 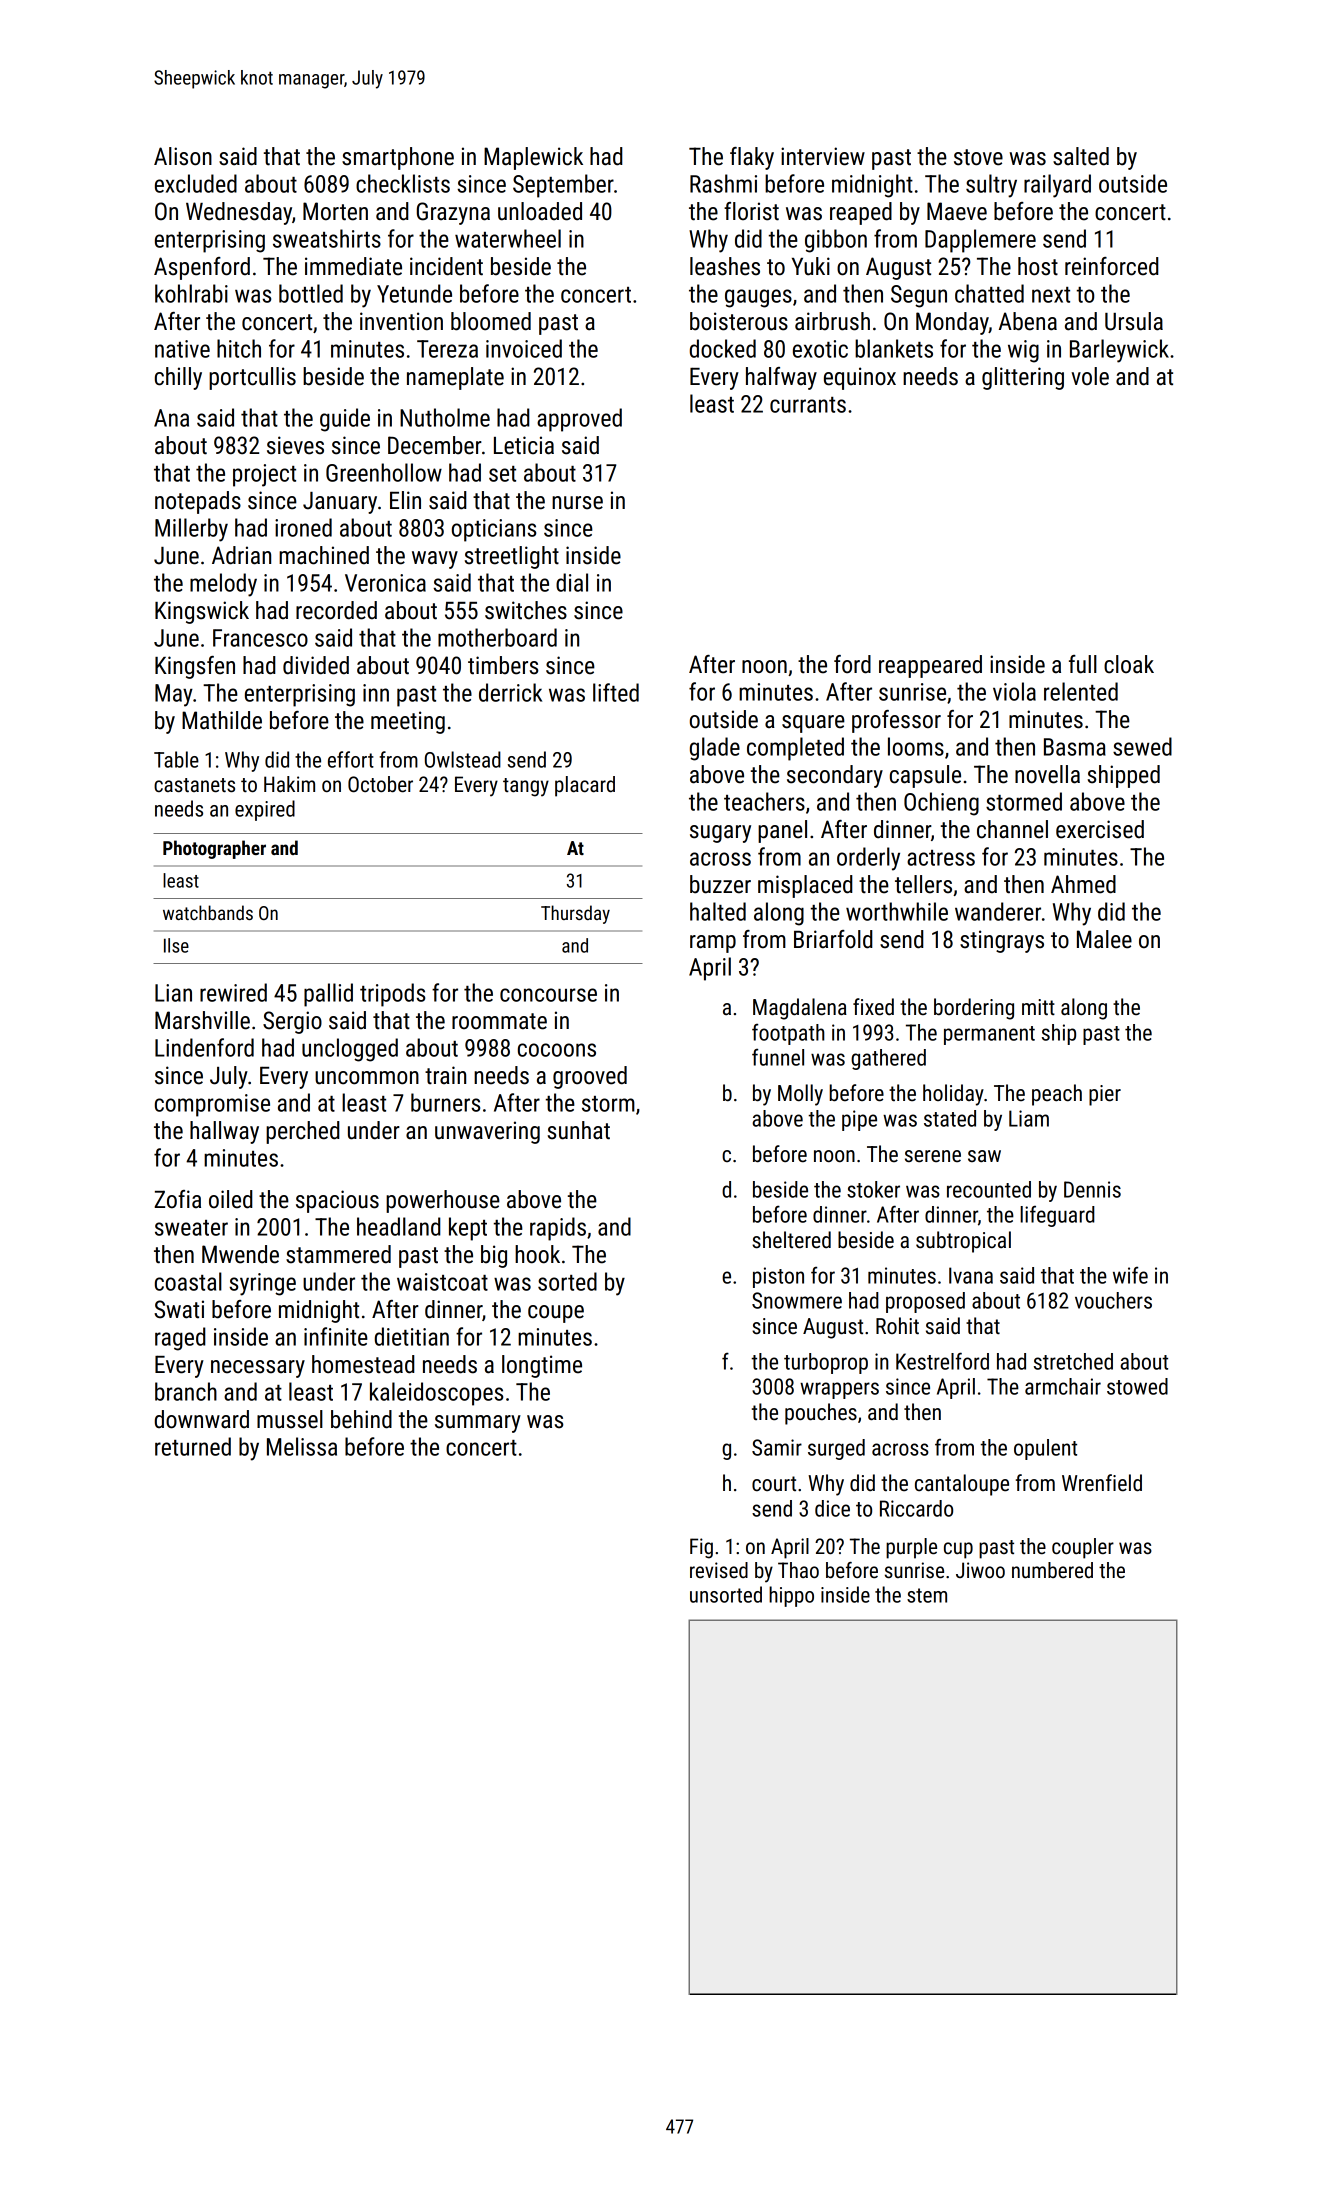 What do you see at coordinates (713, 944) in the screenshot?
I see `ramp` at bounding box center [713, 944].
